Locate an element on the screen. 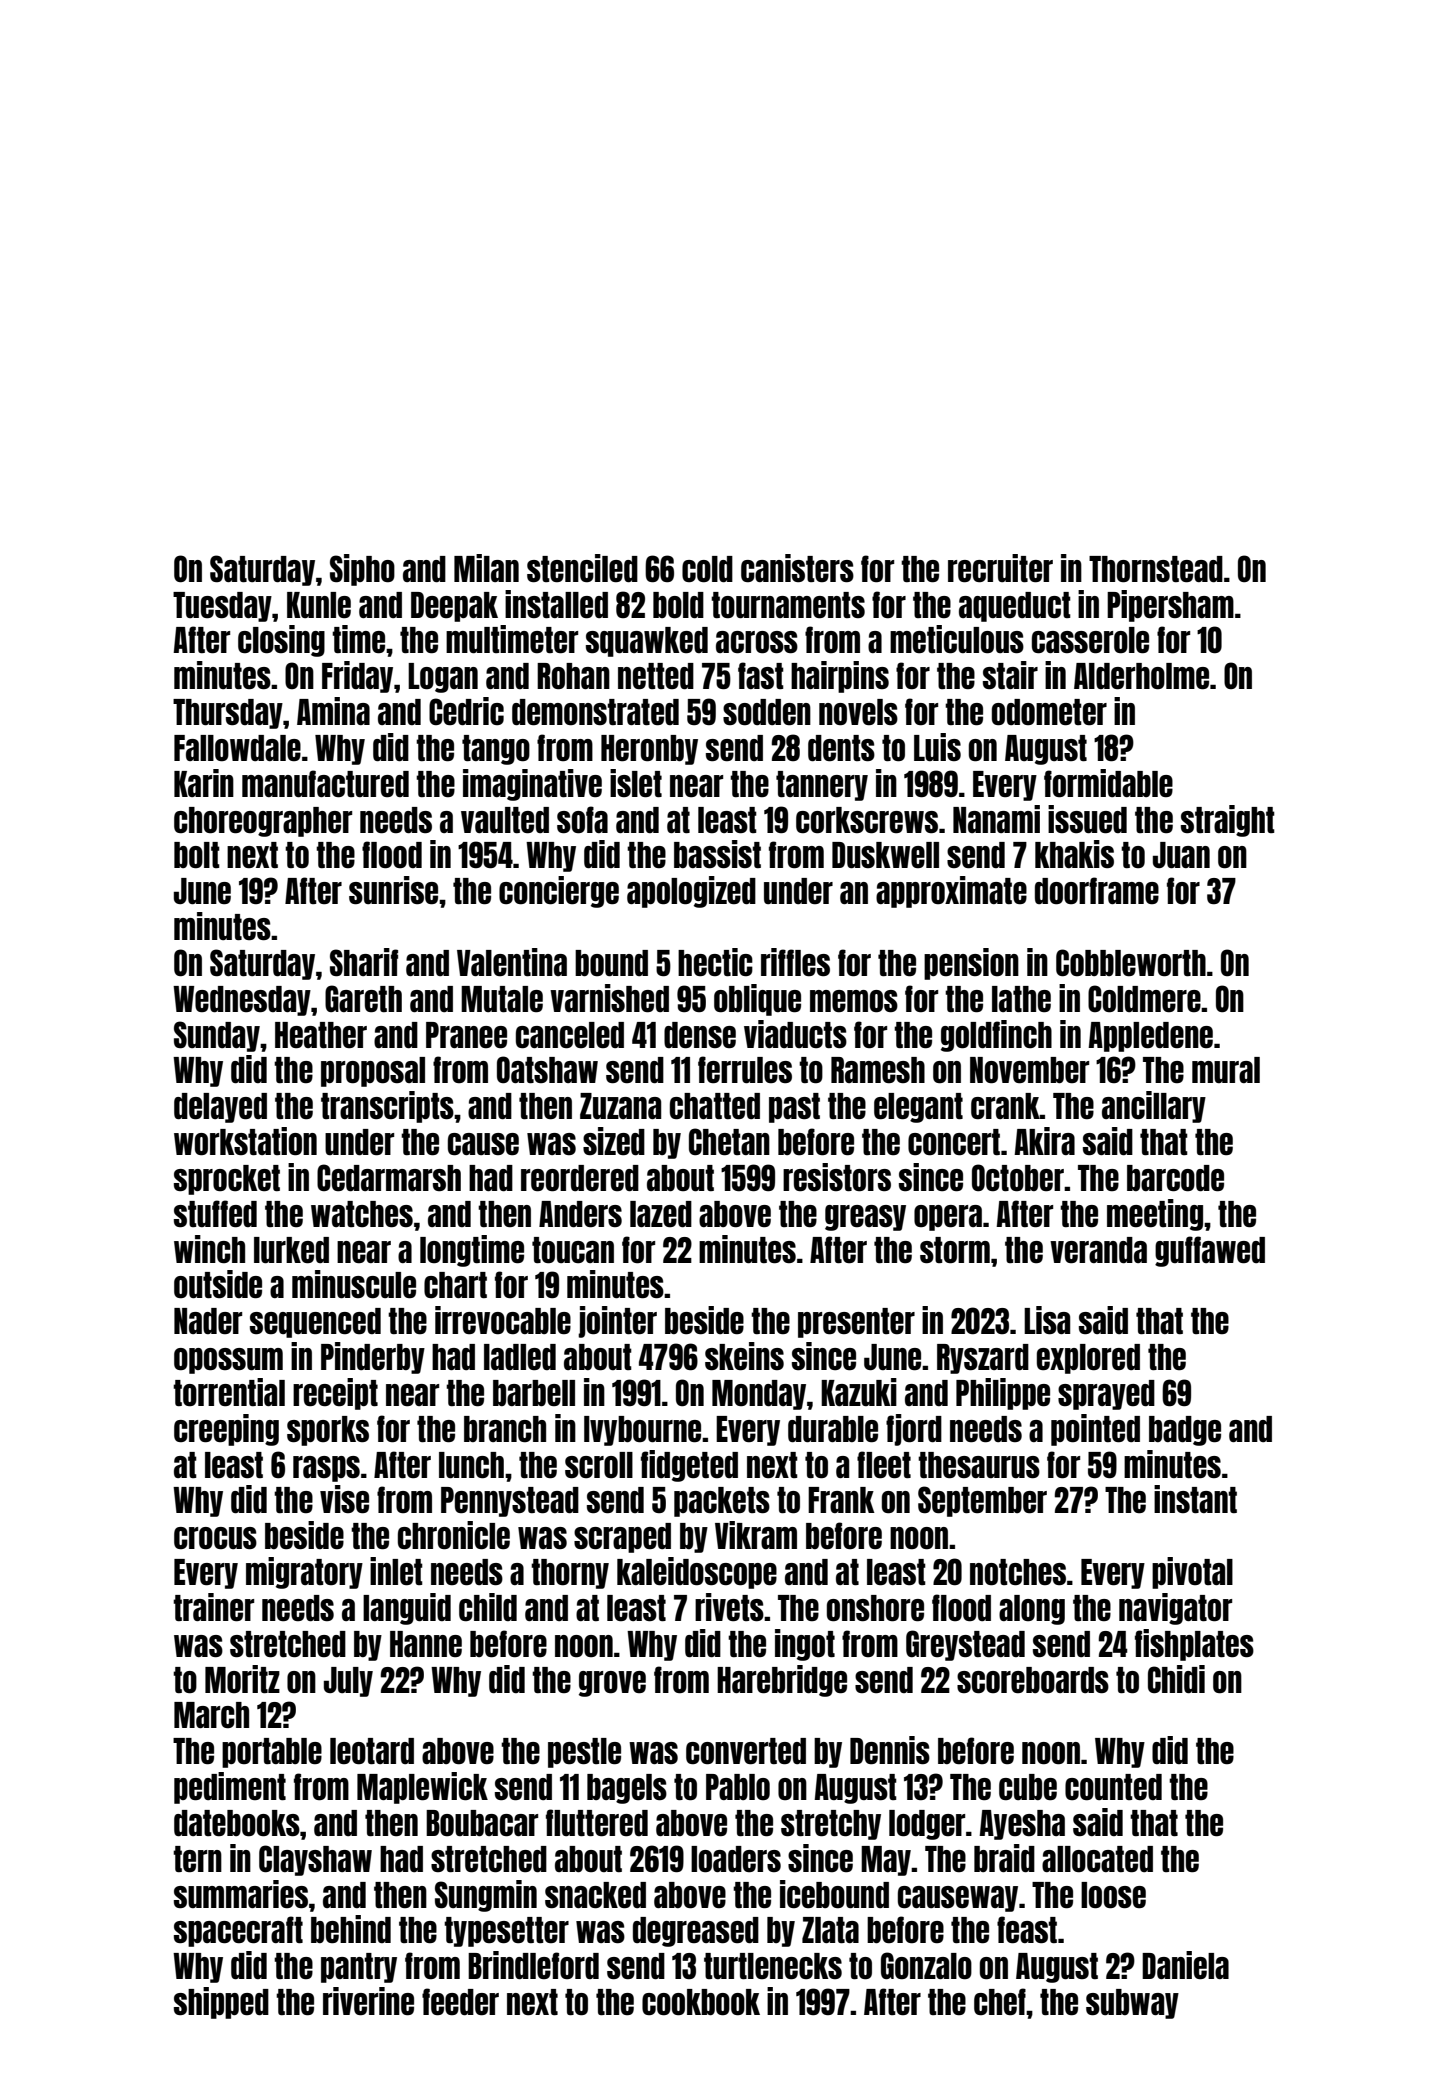 This screenshot has width=1450, height=2100. canisters is located at coordinates (797, 568).
